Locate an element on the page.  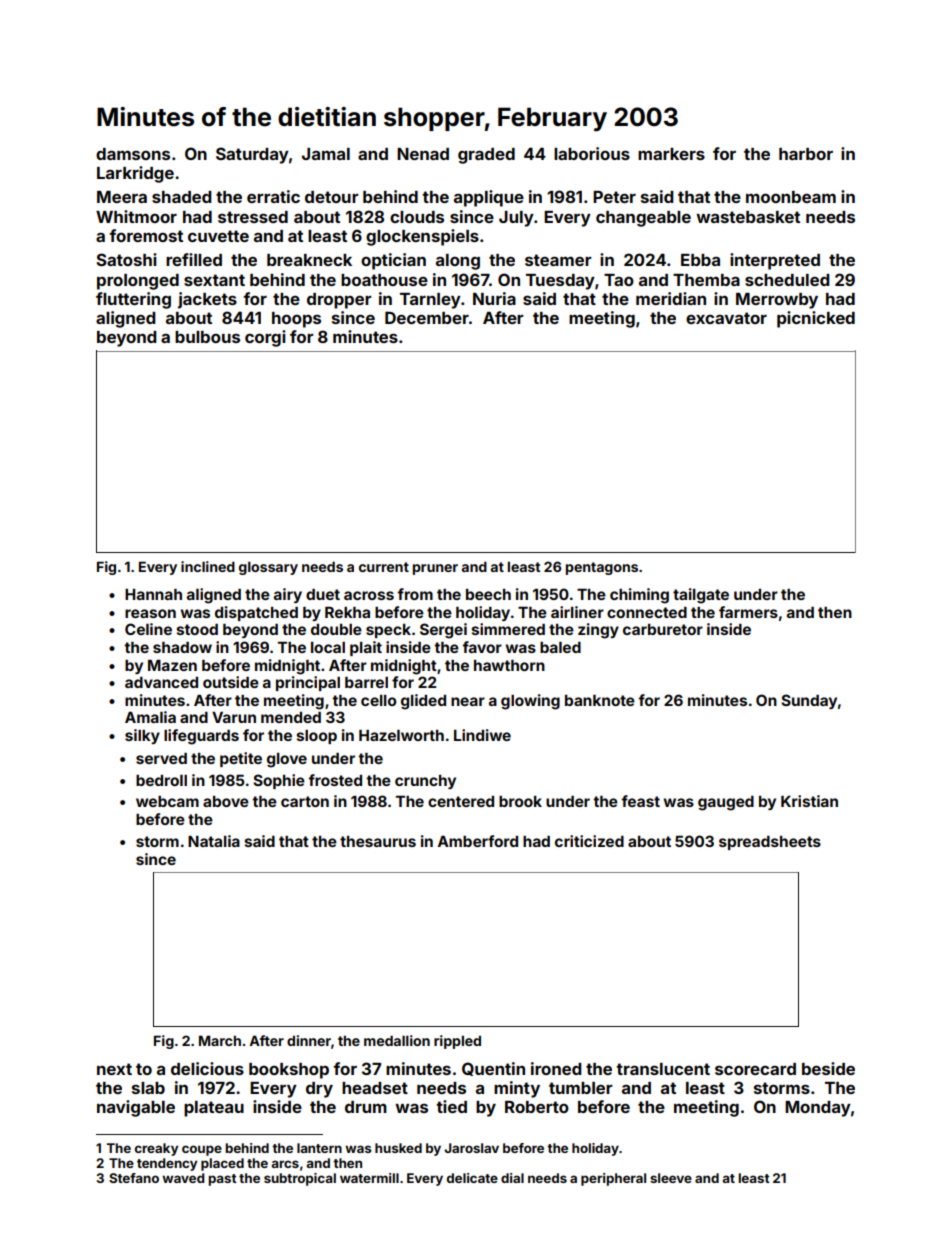
harbor is located at coordinates (806, 154).
